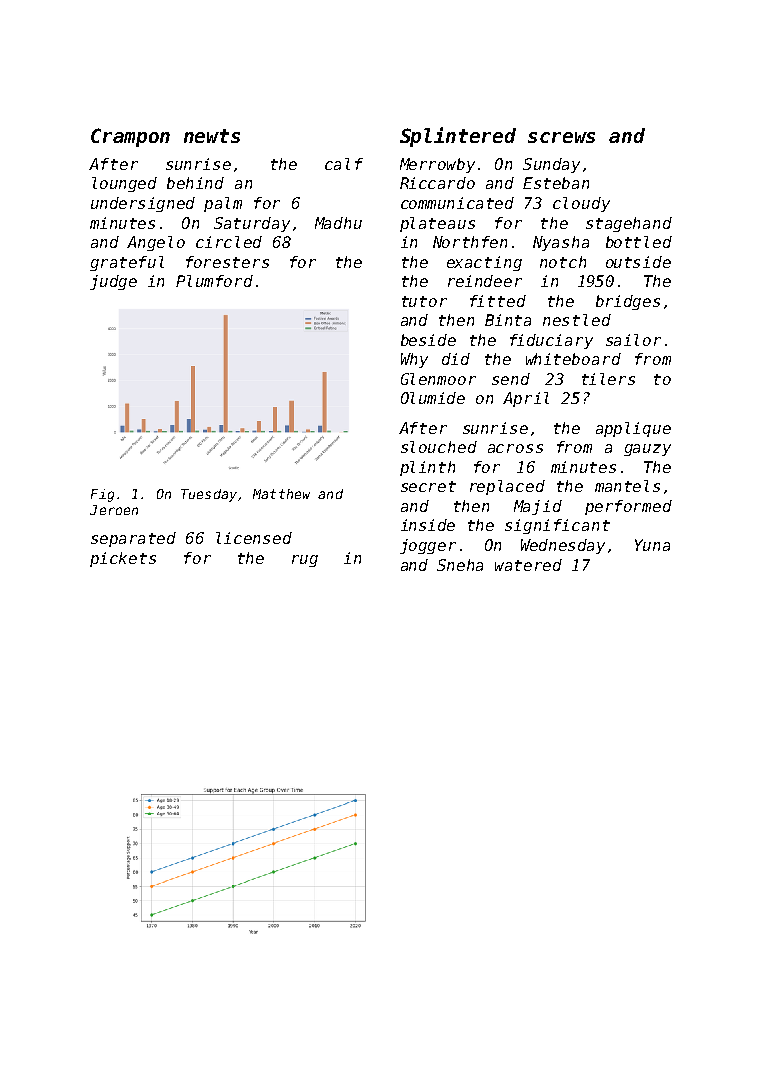 This page has height=1081, width=762. Describe the element at coordinates (305, 561) in the page. I see `rug` at that location.
